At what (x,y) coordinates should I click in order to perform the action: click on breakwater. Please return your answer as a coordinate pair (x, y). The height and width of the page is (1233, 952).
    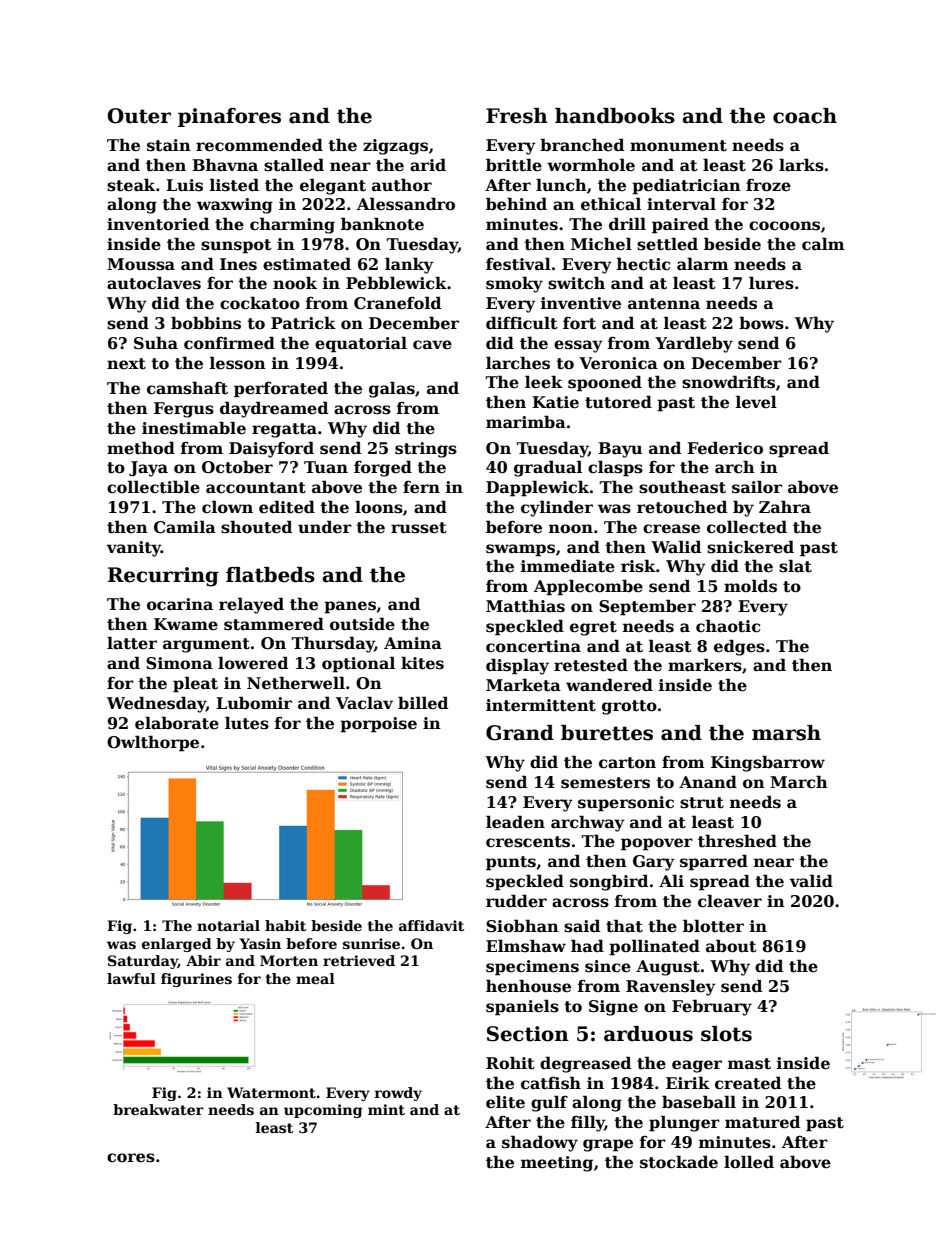
    Looking at the image, I should click on (158, 1109).
